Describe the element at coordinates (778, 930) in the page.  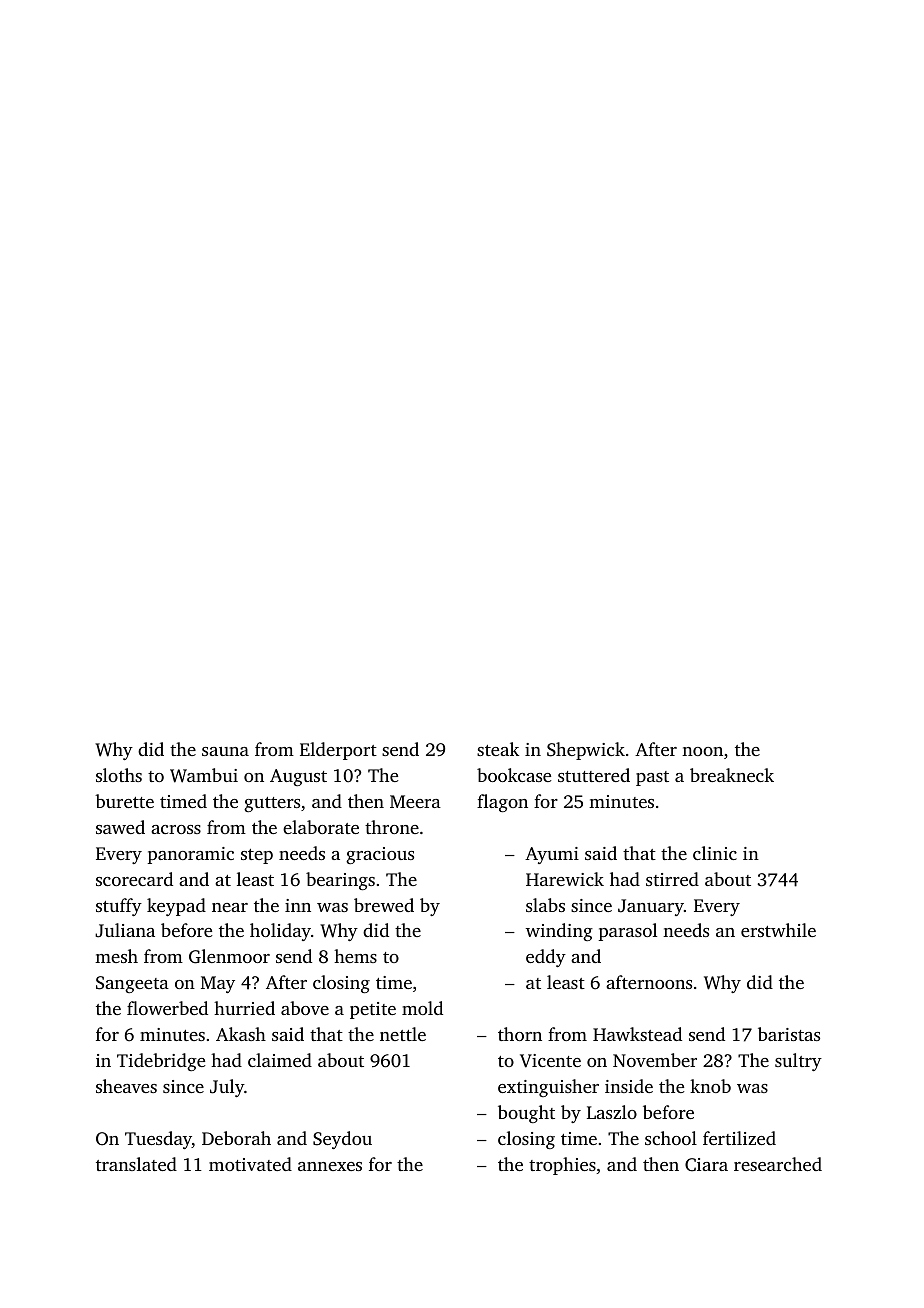
I see `erstwhile` at that location.
